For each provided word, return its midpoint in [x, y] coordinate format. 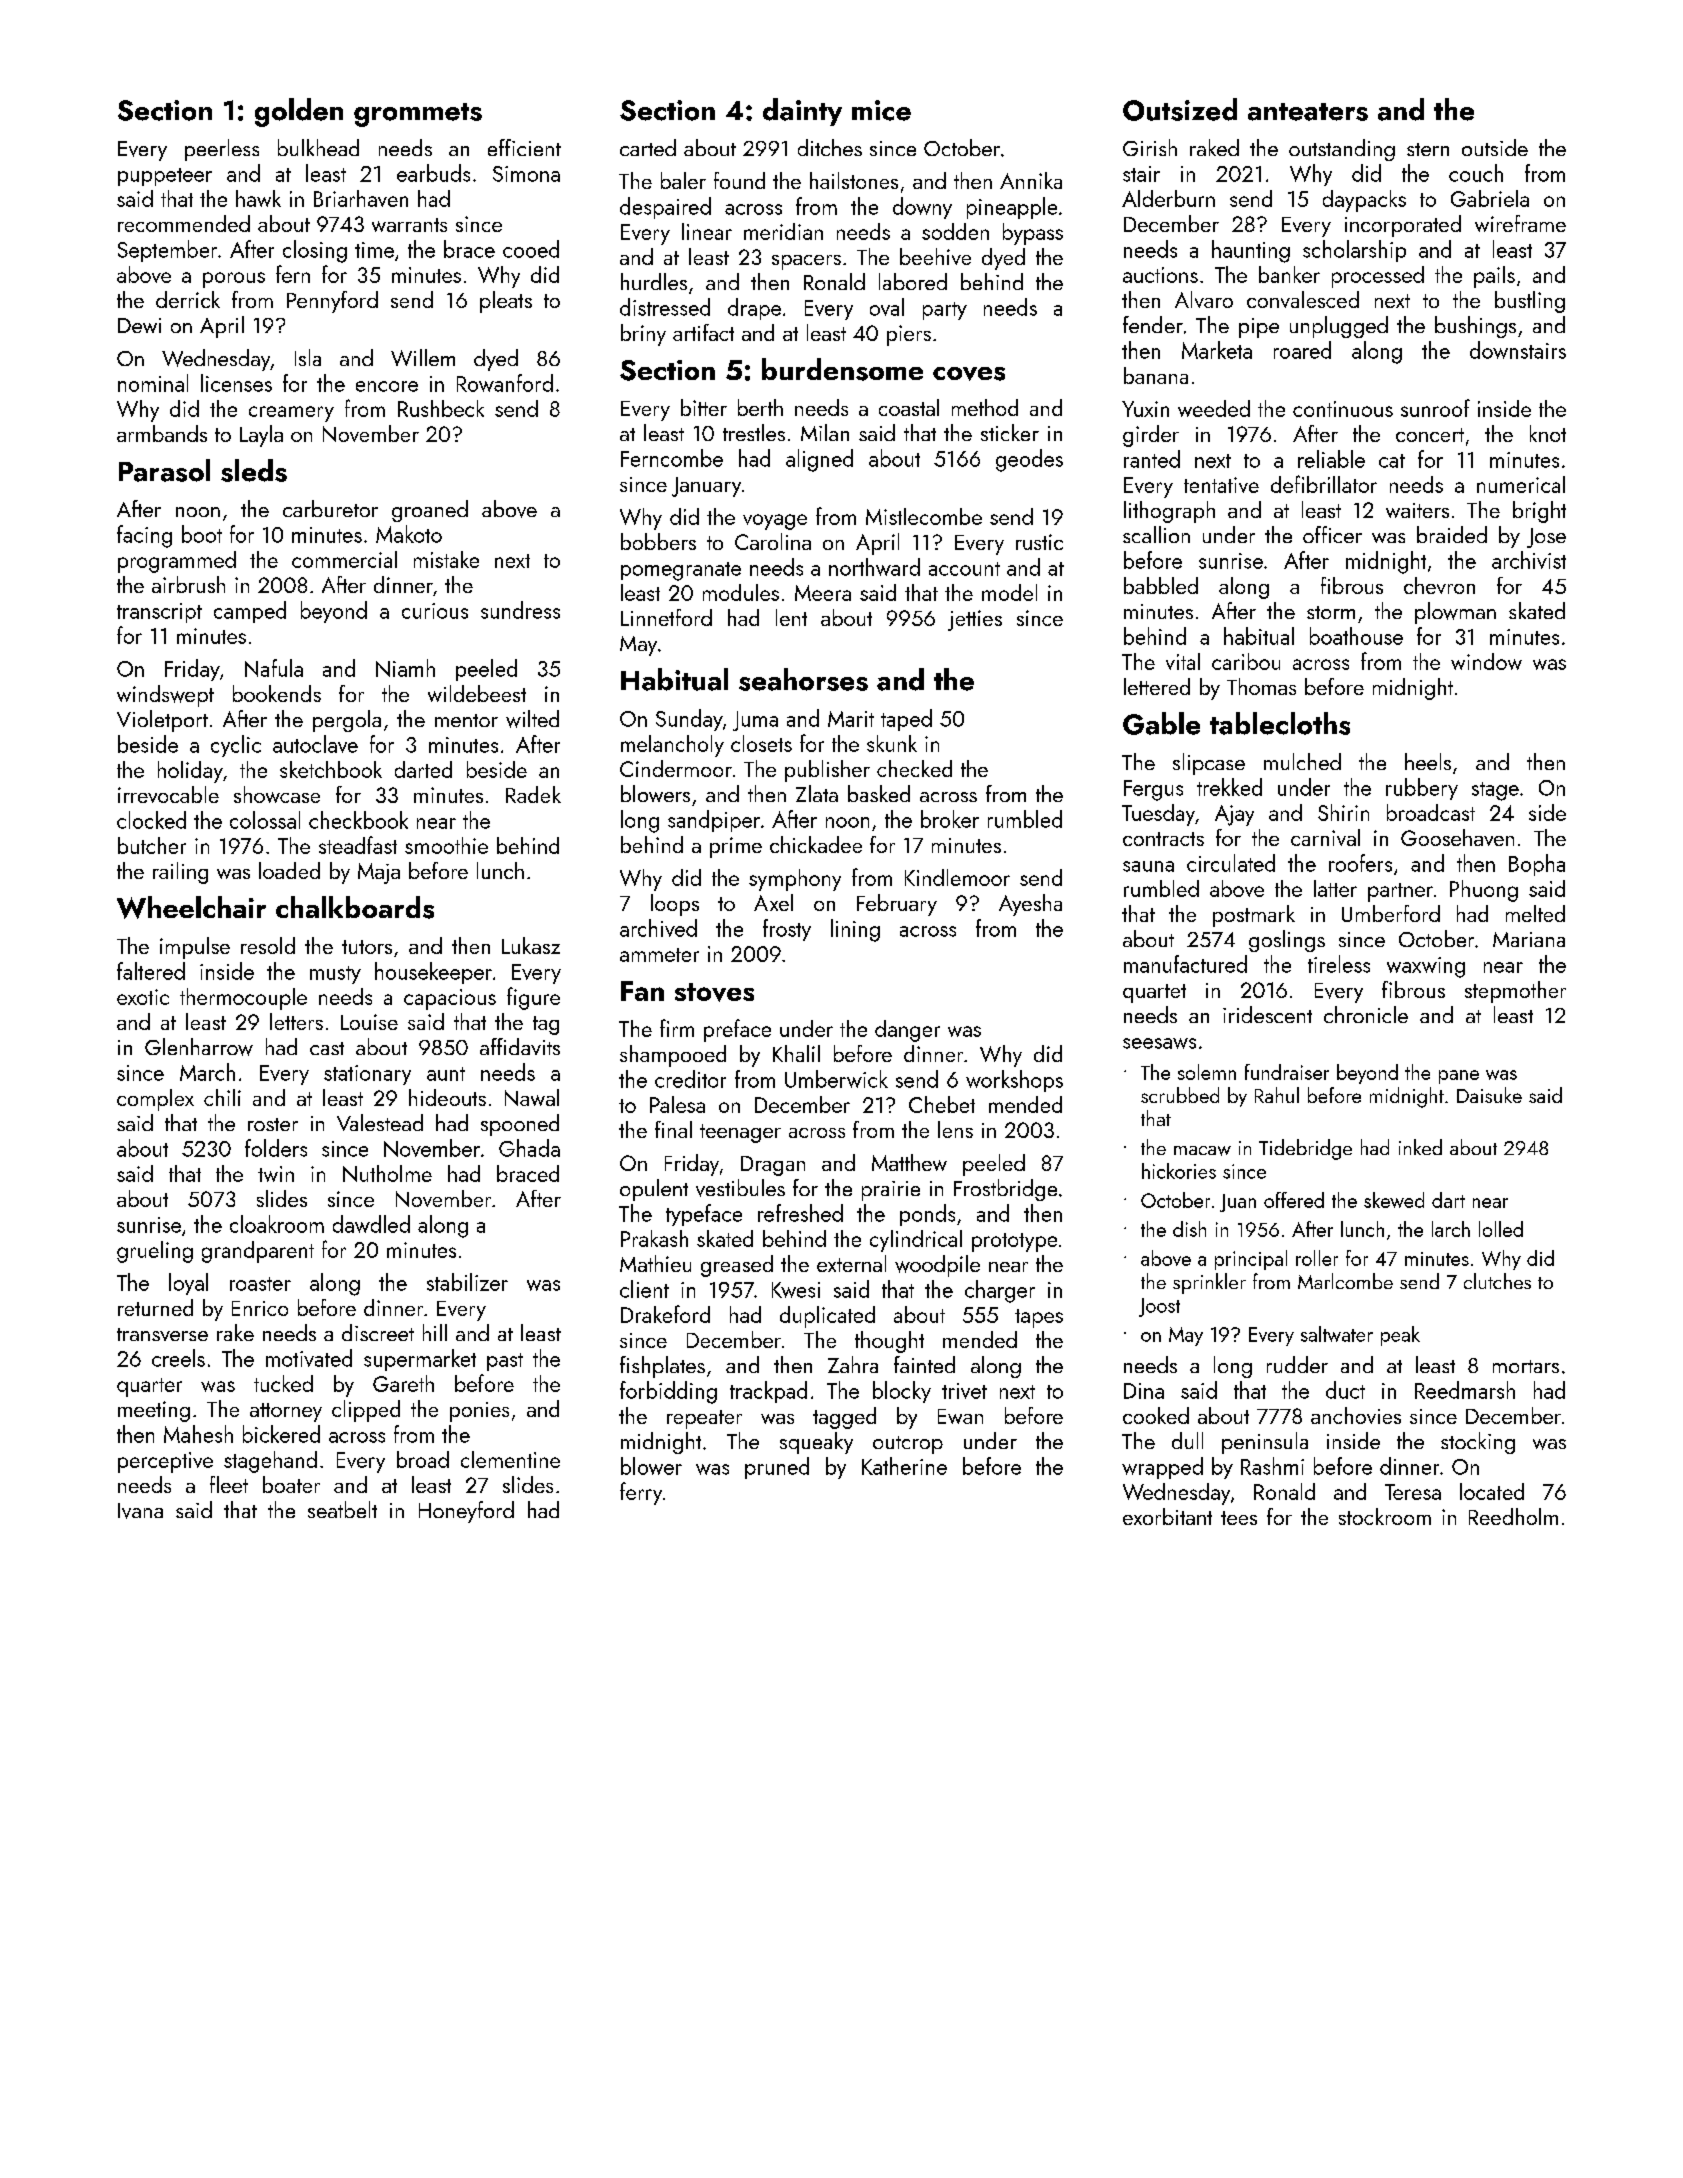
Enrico [260, 1308]
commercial [344, 559]
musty [335, 975]
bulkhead [318, 147]
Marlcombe [1345, 1281]
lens [955, 1129]
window [1486, 661]
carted [648, 147]
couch [1476, 173]
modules [741, 592]
